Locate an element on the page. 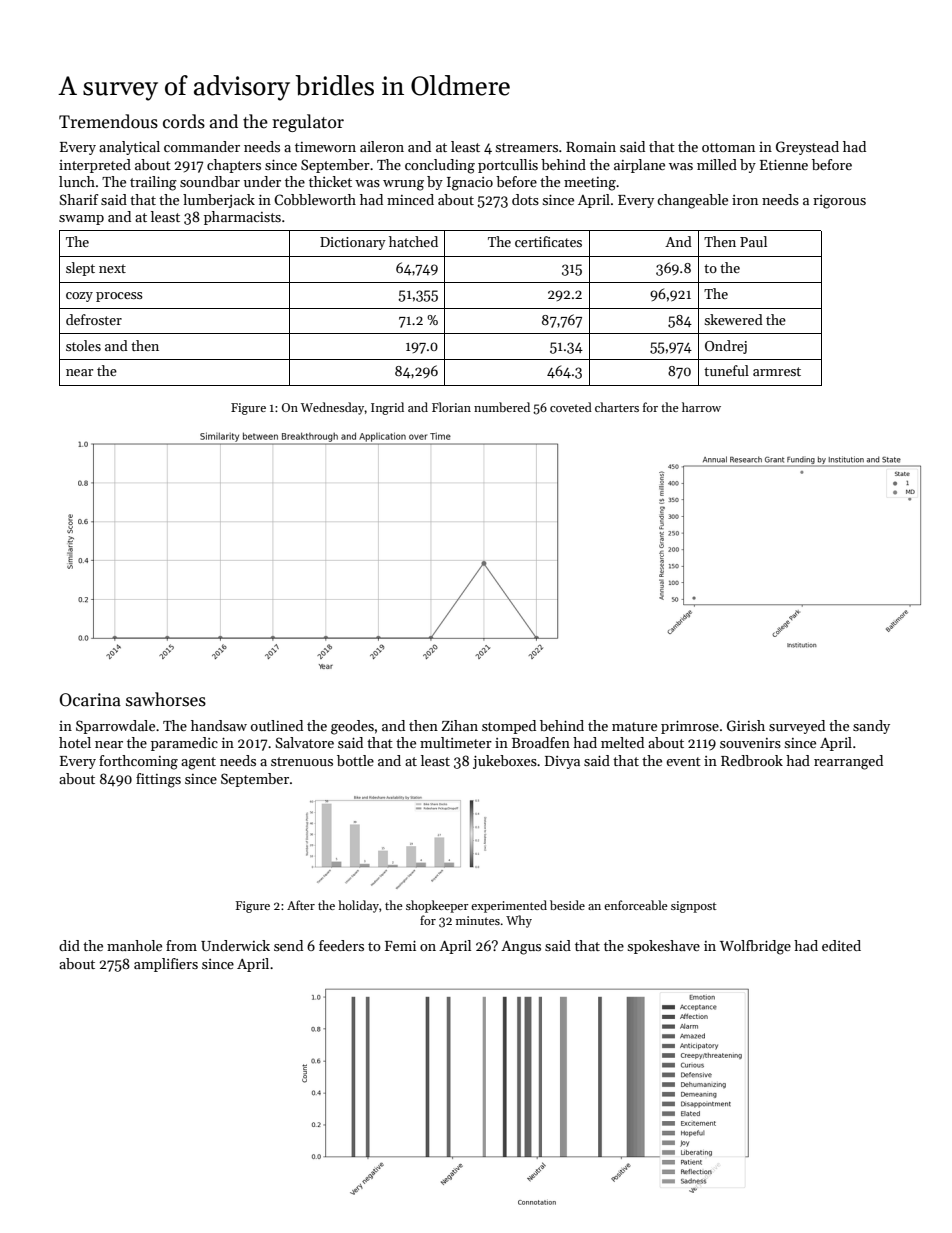 The width and height of the image is (952, 1233). beside is located at coordinates (567, 905).
